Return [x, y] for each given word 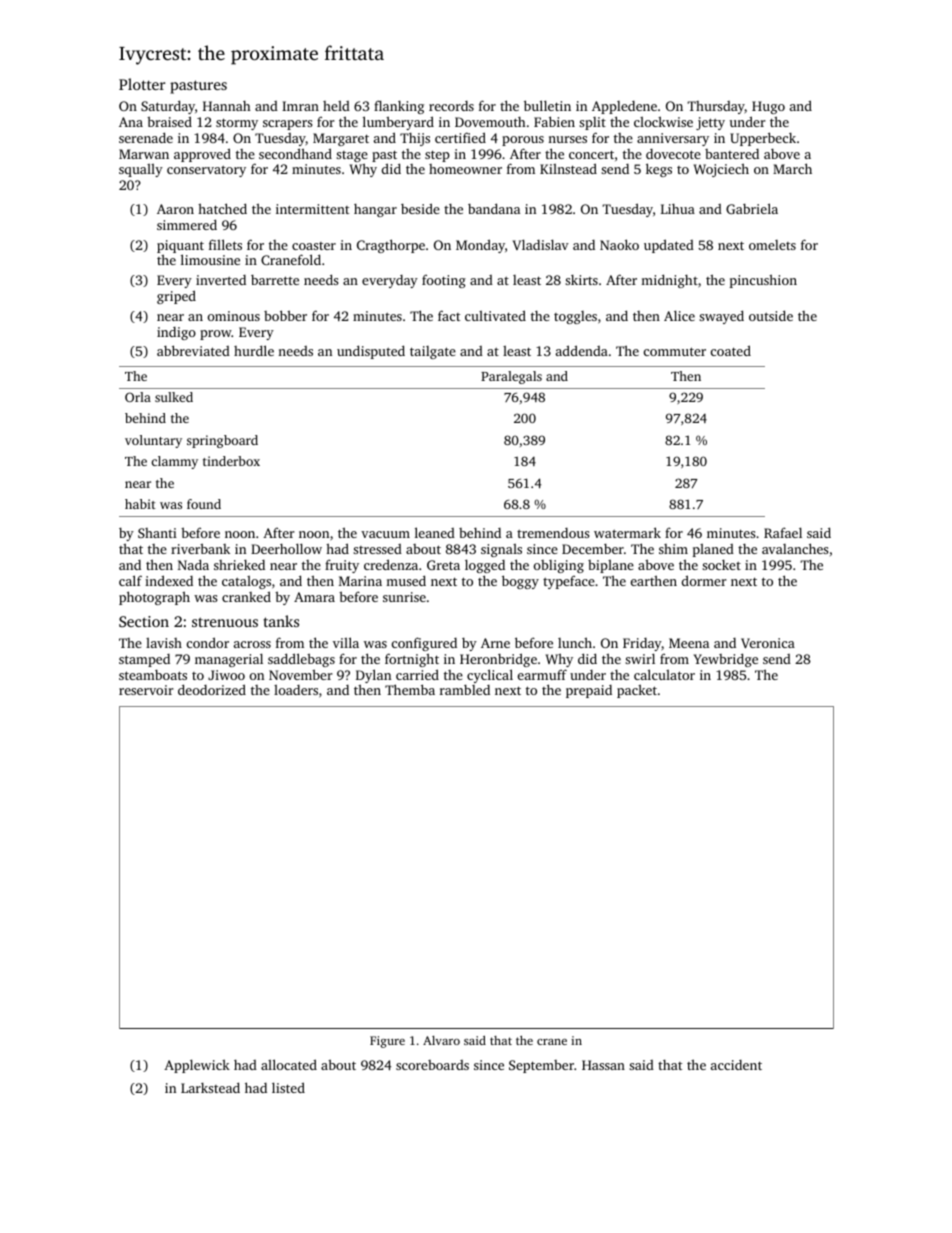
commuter [675, 351]
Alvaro [441, 1040]
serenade [146, 137]
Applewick [197, 1066]
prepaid [589, 691]
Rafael [783, 532]
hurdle [254, 350]
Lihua [678, 209]
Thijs [415, 139]
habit [140, 504]
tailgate [433, 352]
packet [637, 691]
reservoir [146, 690]
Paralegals [511, 377]
